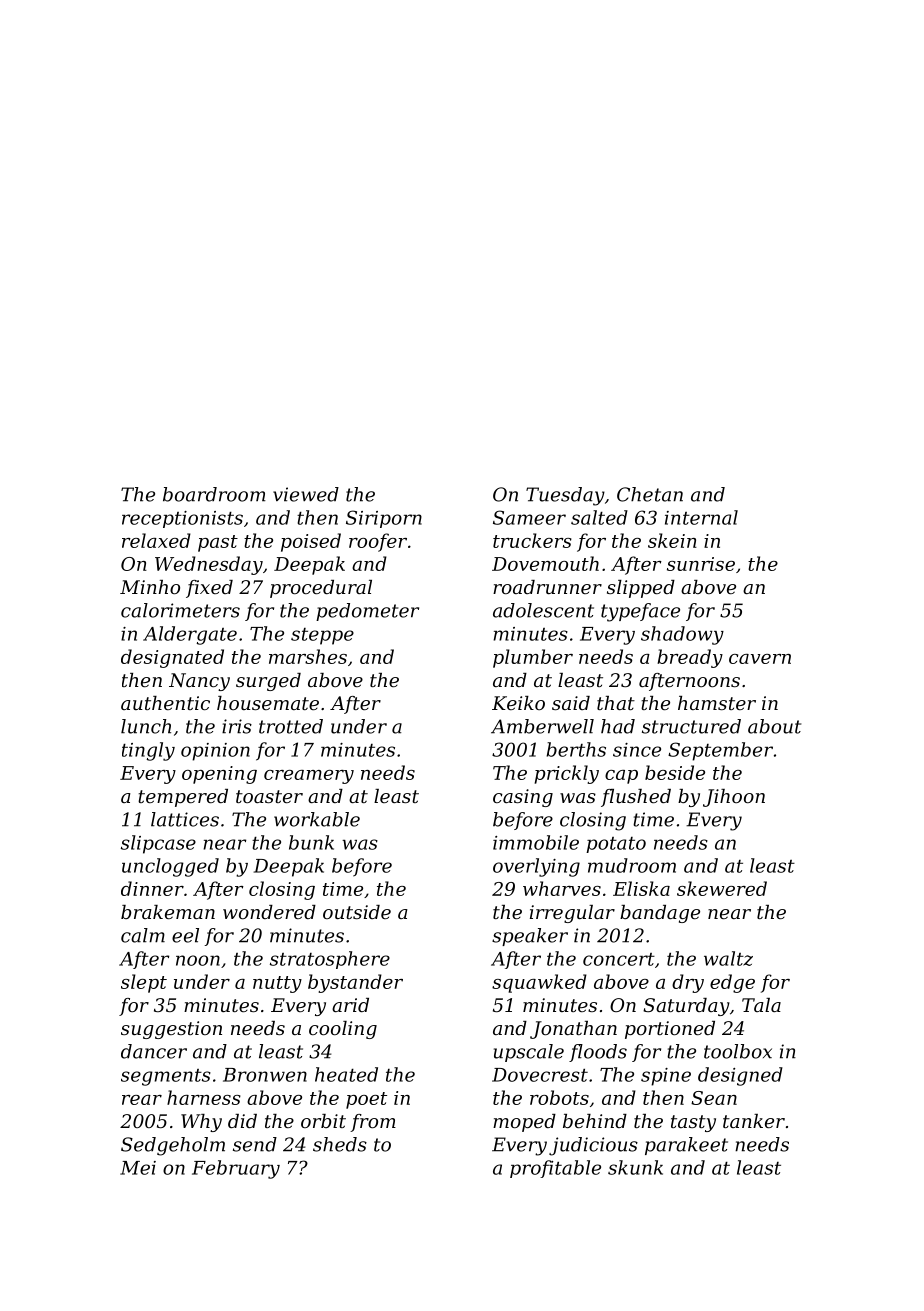 This screenshot has height=1311, width=924. What do you see at coordinates (355, 983) in the screenshot?
I see `bystander` at bounding box center [355, 983].
